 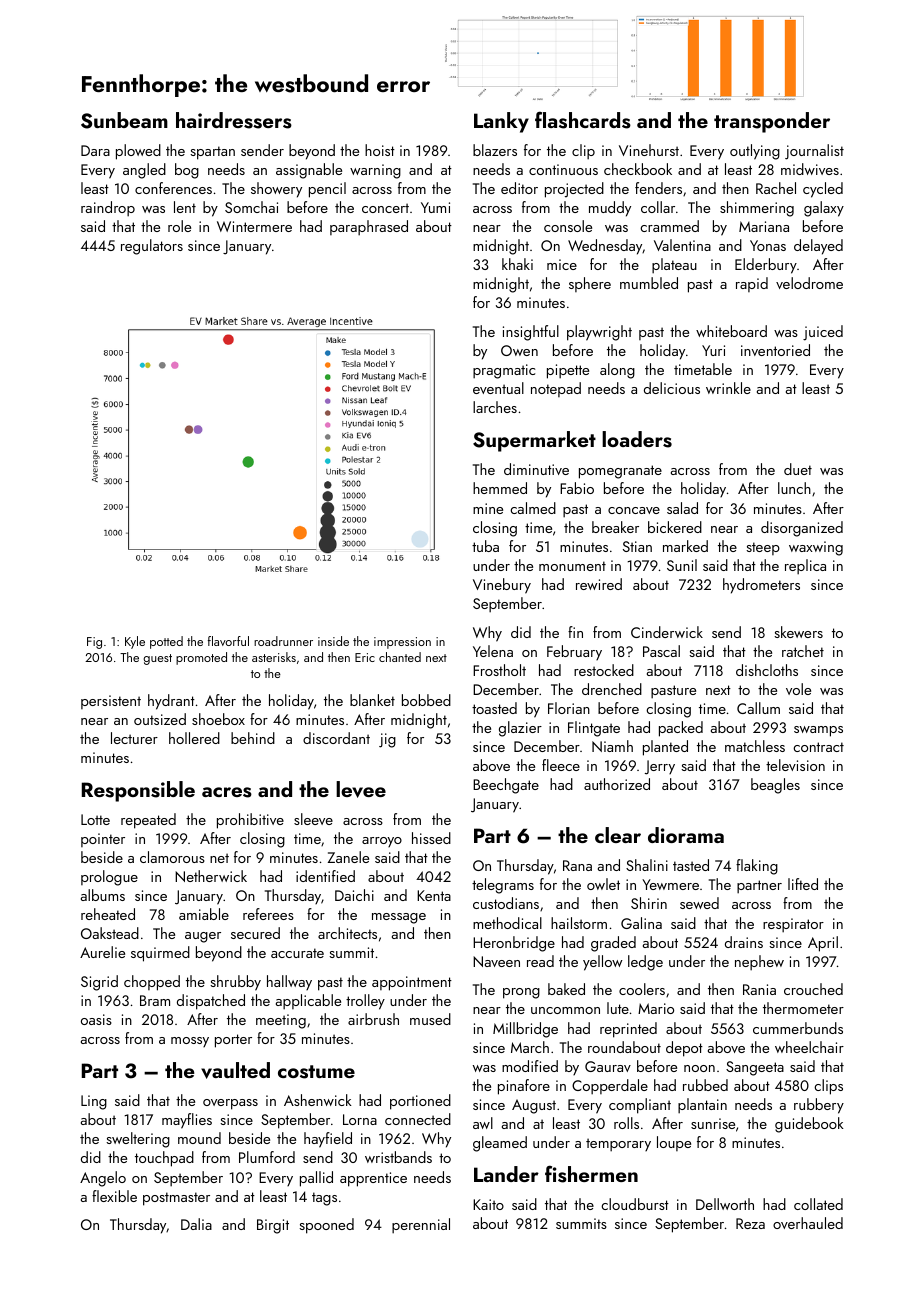 I want to click on hairdressers, so click(x=234, y=120).
